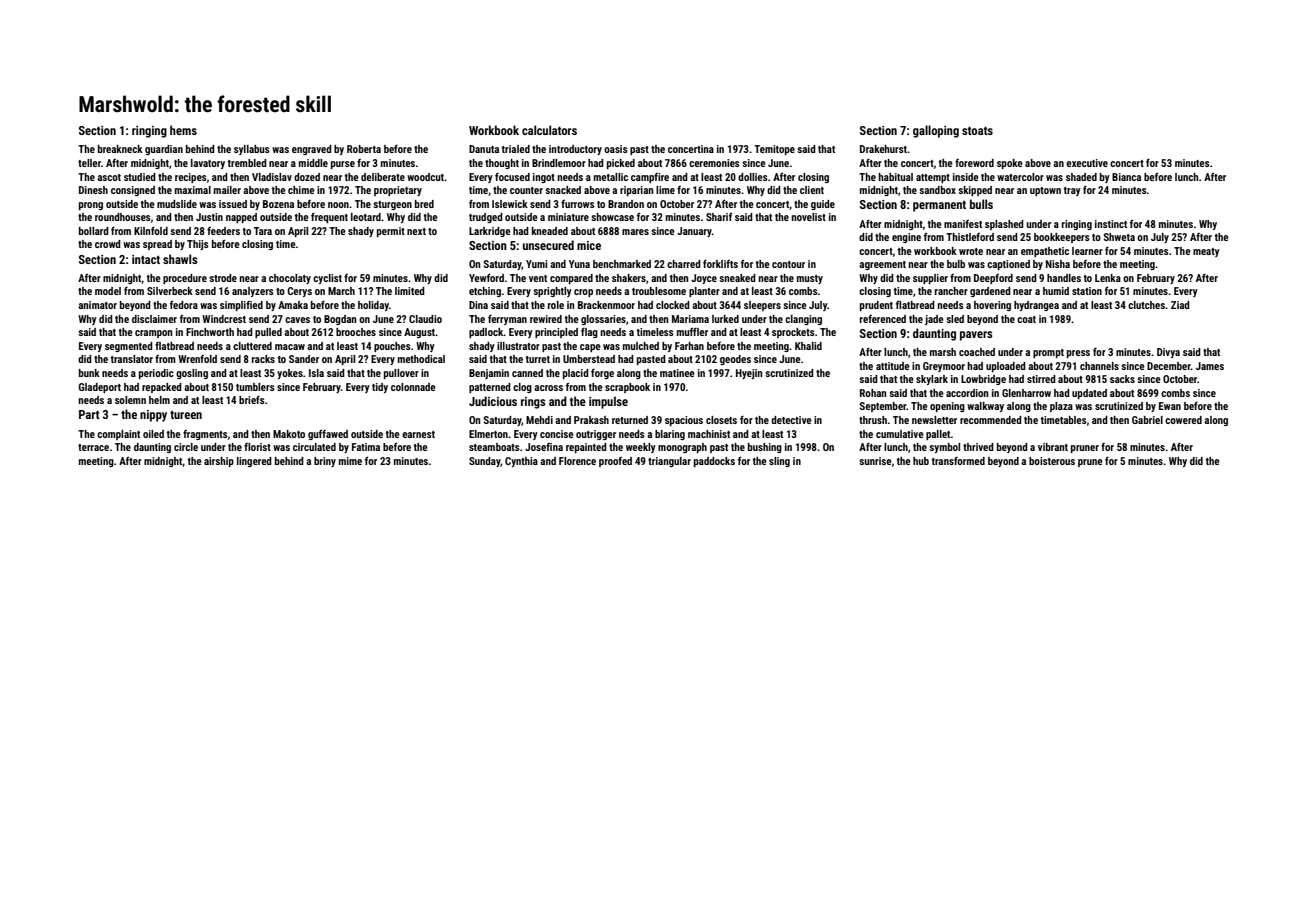 This screenshot has width=1308, height=924. Describe the element at coordinates (812, 190) in the screenshot. I see `client` at that location.
